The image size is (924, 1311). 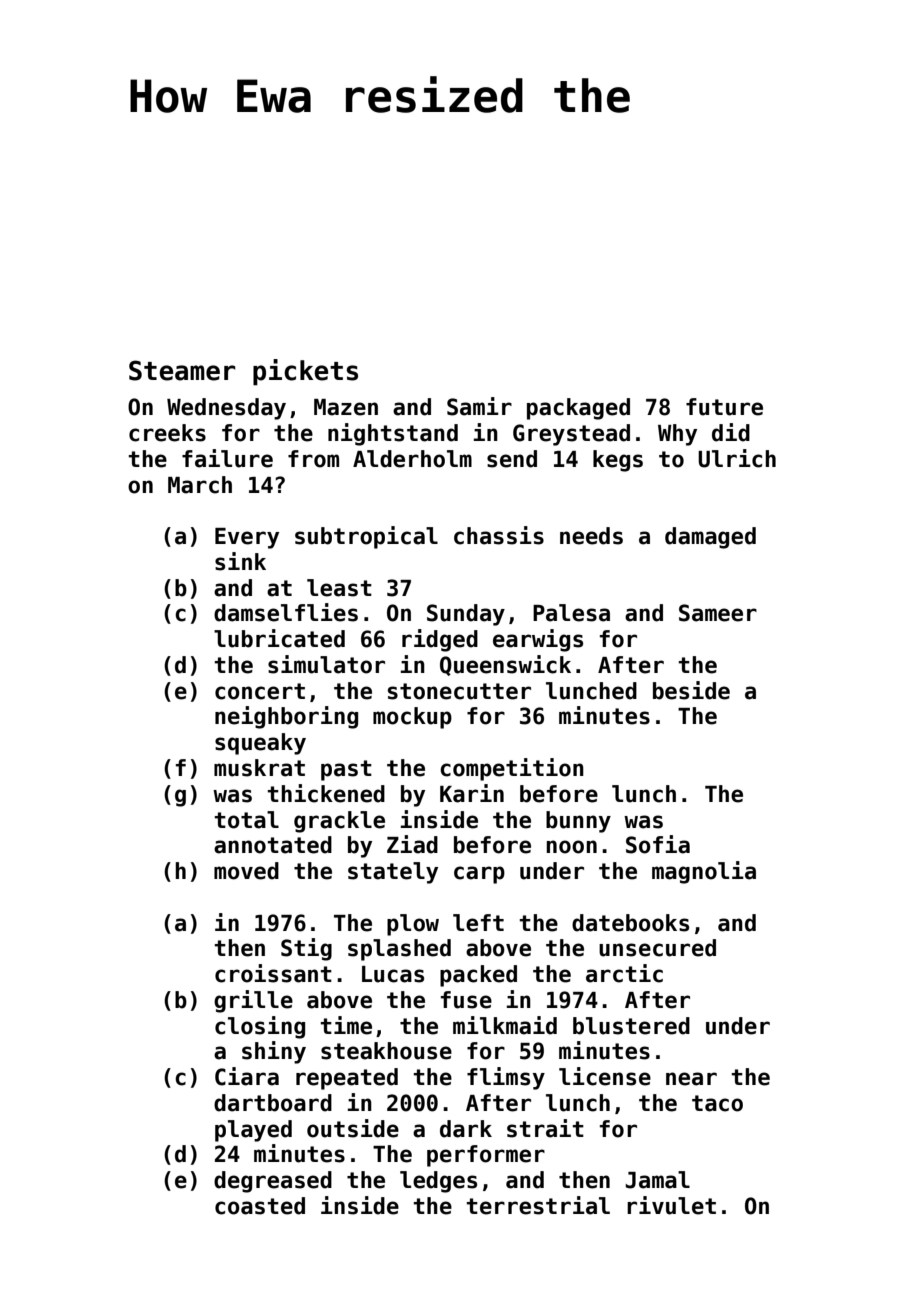 I want to click on March, so click(x=200, y=485).
